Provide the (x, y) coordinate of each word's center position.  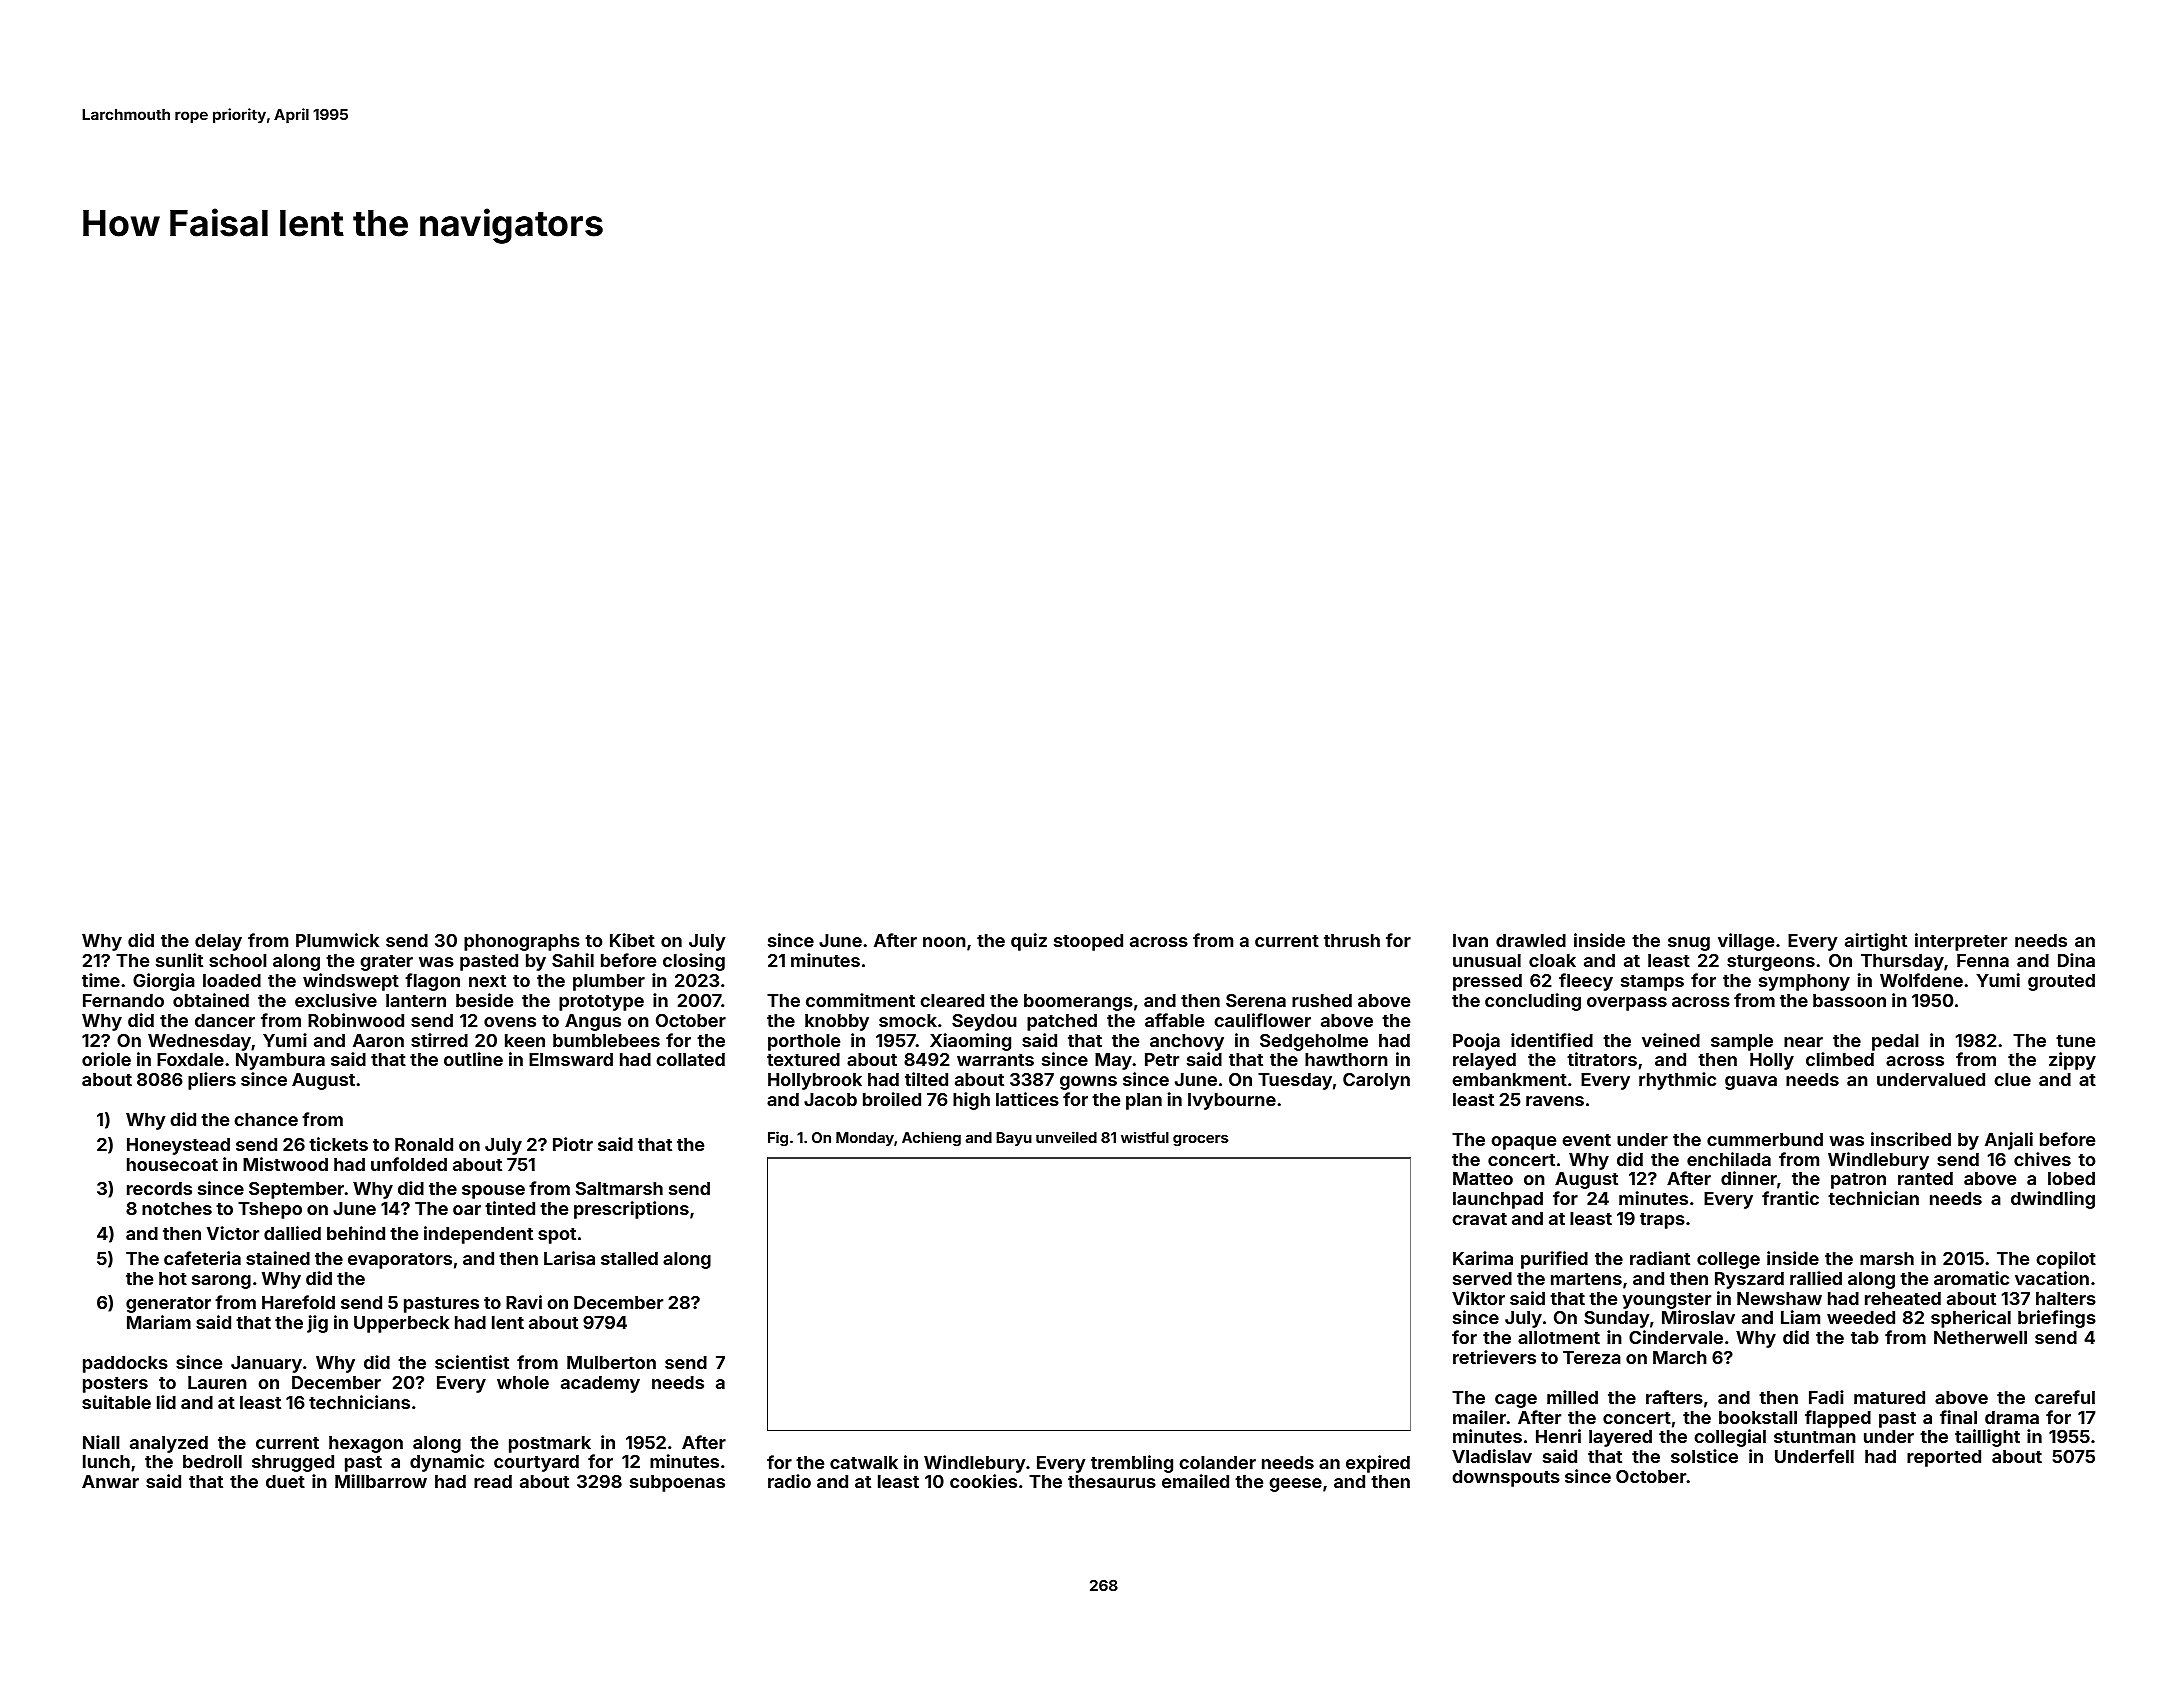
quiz (1029, 942)
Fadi (1826, 1397)
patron (1858, 1181)
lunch (106, 1461)
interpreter (1961, 942)
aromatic (1971, 1278)
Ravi (524, 1302)
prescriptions (631, 1210)
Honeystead (178, 1146)
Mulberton (611, 1362)
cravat (1479, 1219)
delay (218, 942)
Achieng (931, 1138)
